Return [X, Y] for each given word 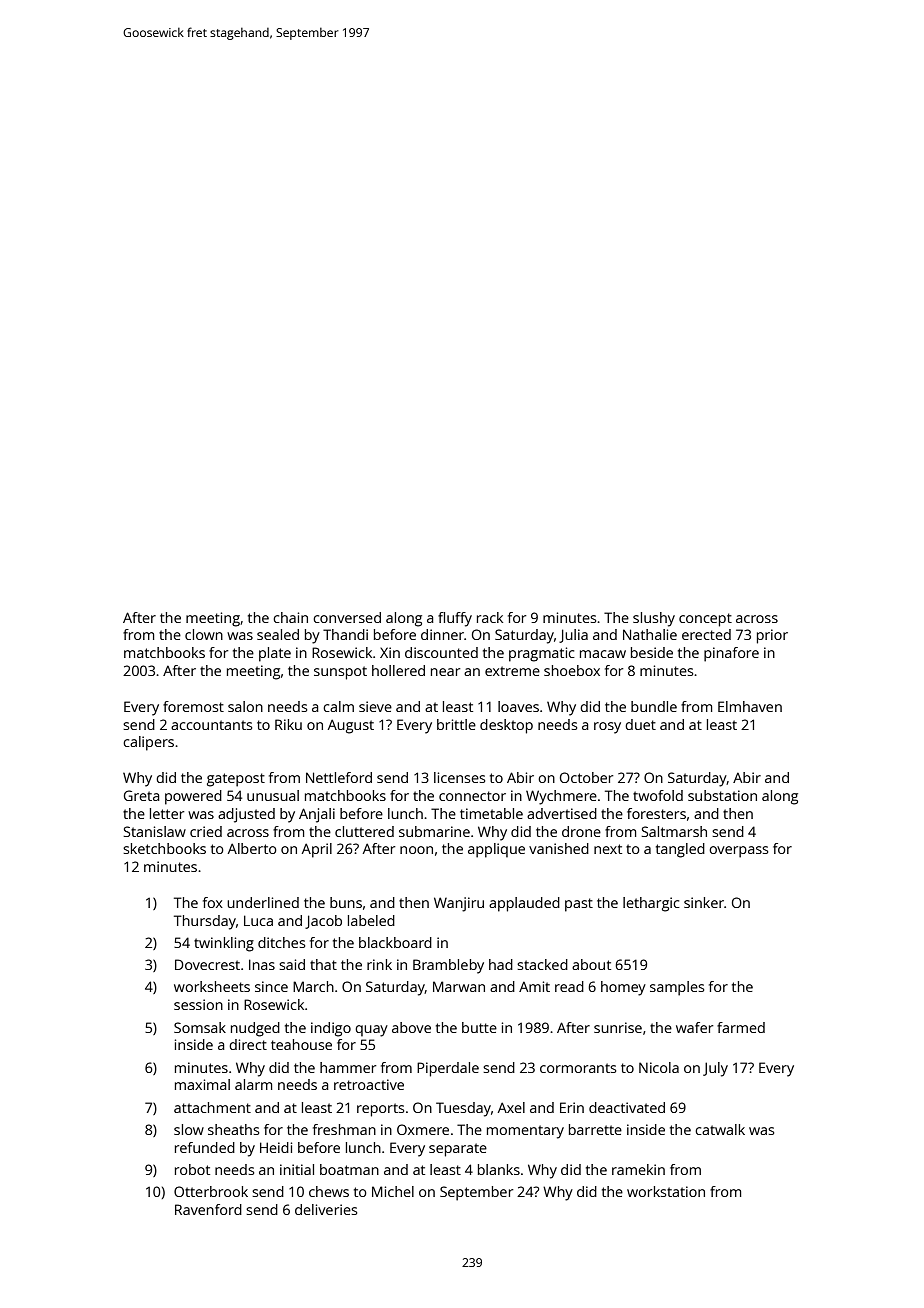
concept [705, 620]
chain [290, 617]
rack [490, 617]
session [198, 1004]
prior [772, 636]
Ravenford [208, 1209]
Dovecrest [207, 964]
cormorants [578, 1068]
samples [677, 988]
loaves [518, 706]
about [591, 964]
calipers [148, 743]
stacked [542, 964]
